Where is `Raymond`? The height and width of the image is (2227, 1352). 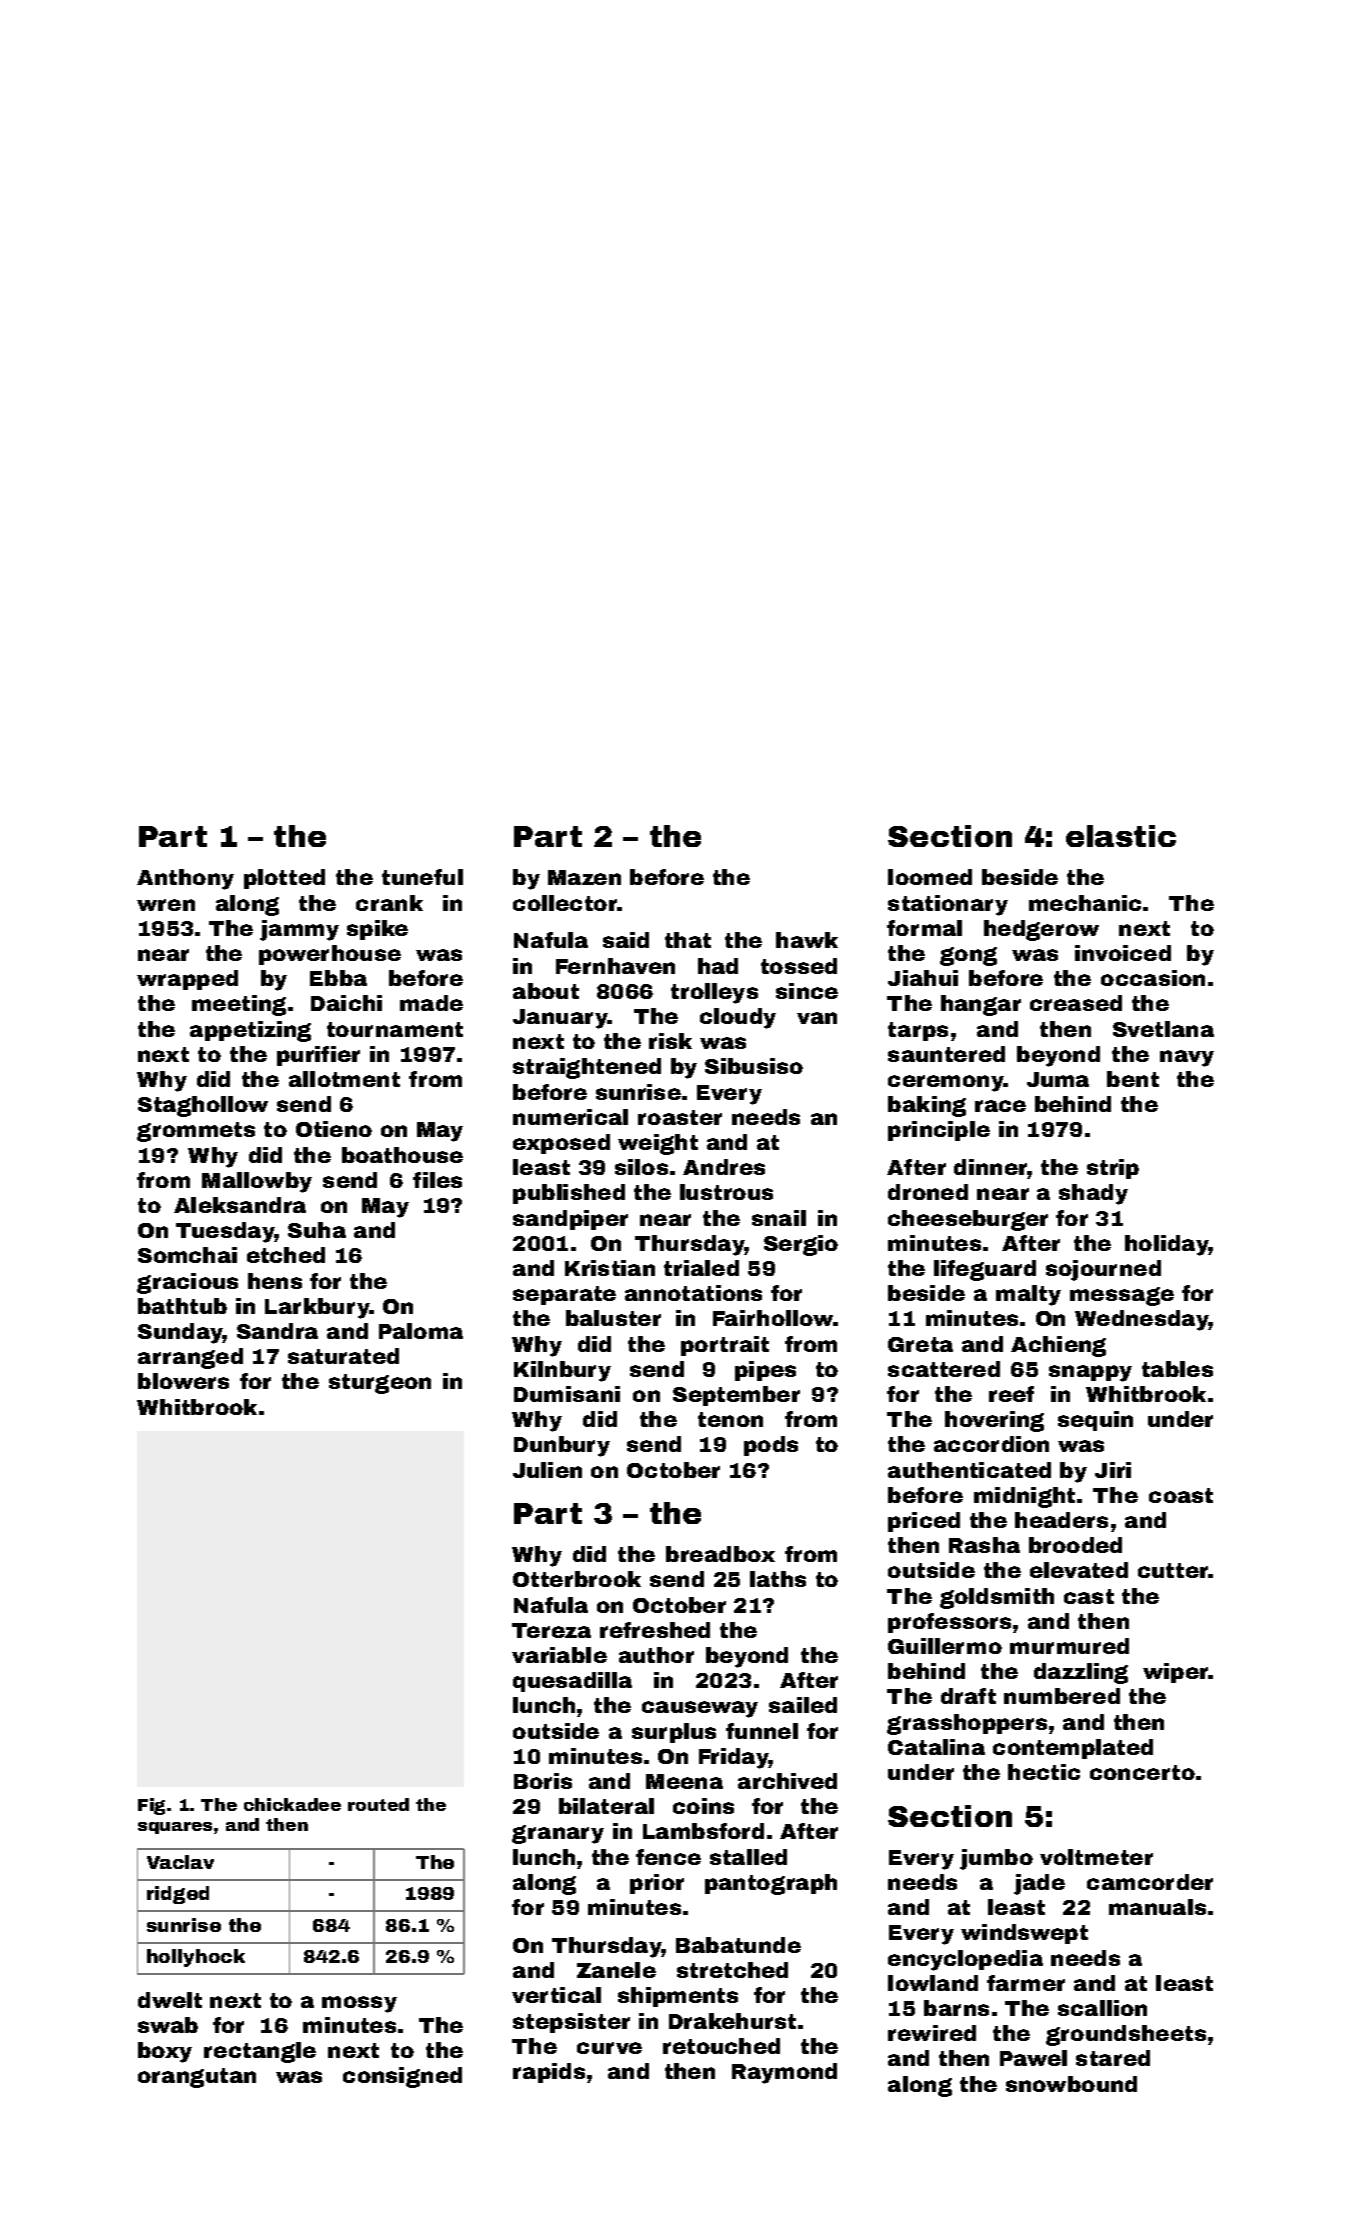 Raymond is located at coordinates (784, 2073).
